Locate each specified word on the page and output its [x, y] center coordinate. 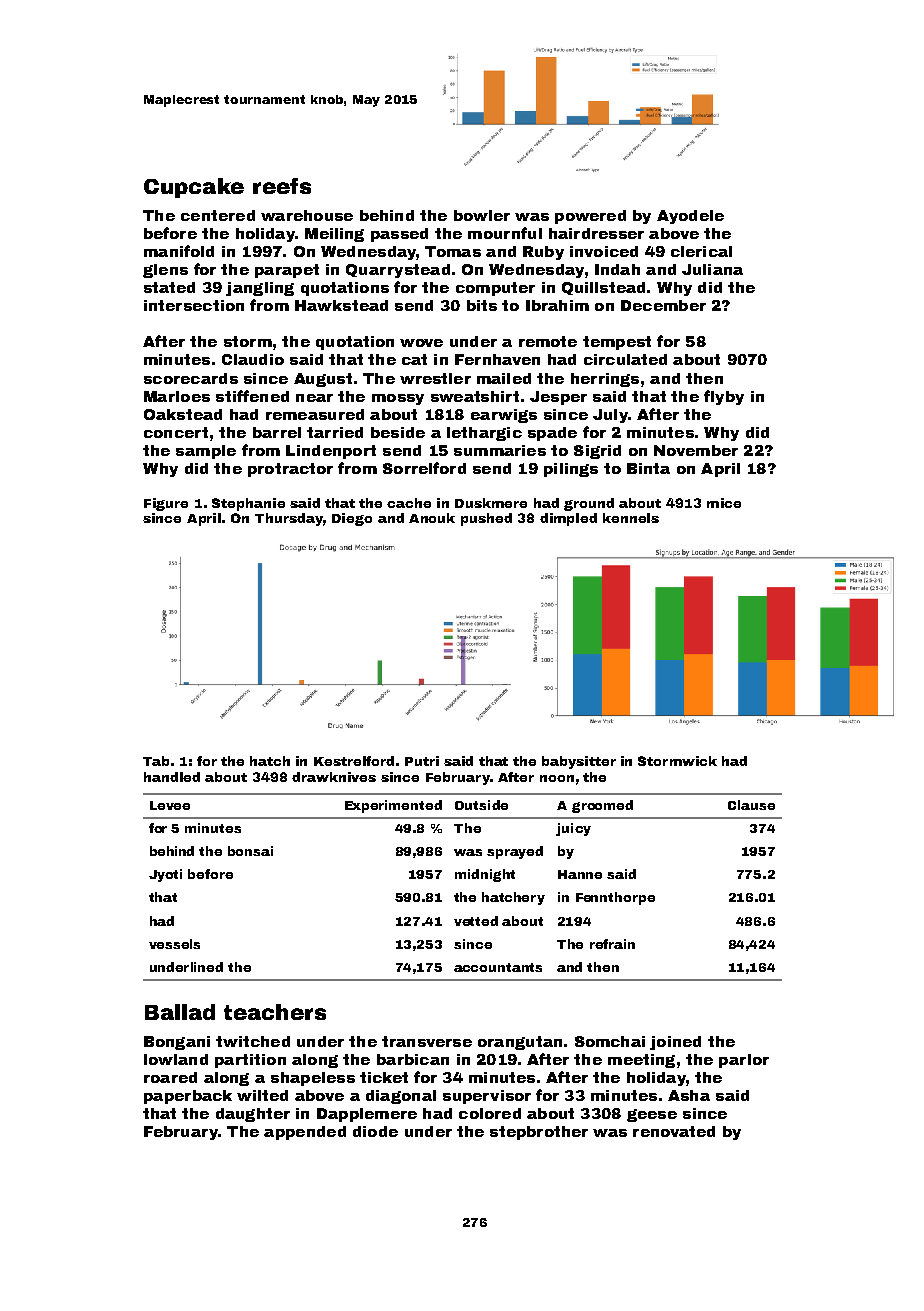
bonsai [250, 851]
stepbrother [539, 1133]
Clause [751, 805]
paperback [188, 1097]
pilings [571, 470]
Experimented [393, 806]
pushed [486, 519]
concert [176, 432]
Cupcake [194, 188]
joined [675, 1043]
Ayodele [690, 217]
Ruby [543, 253]
